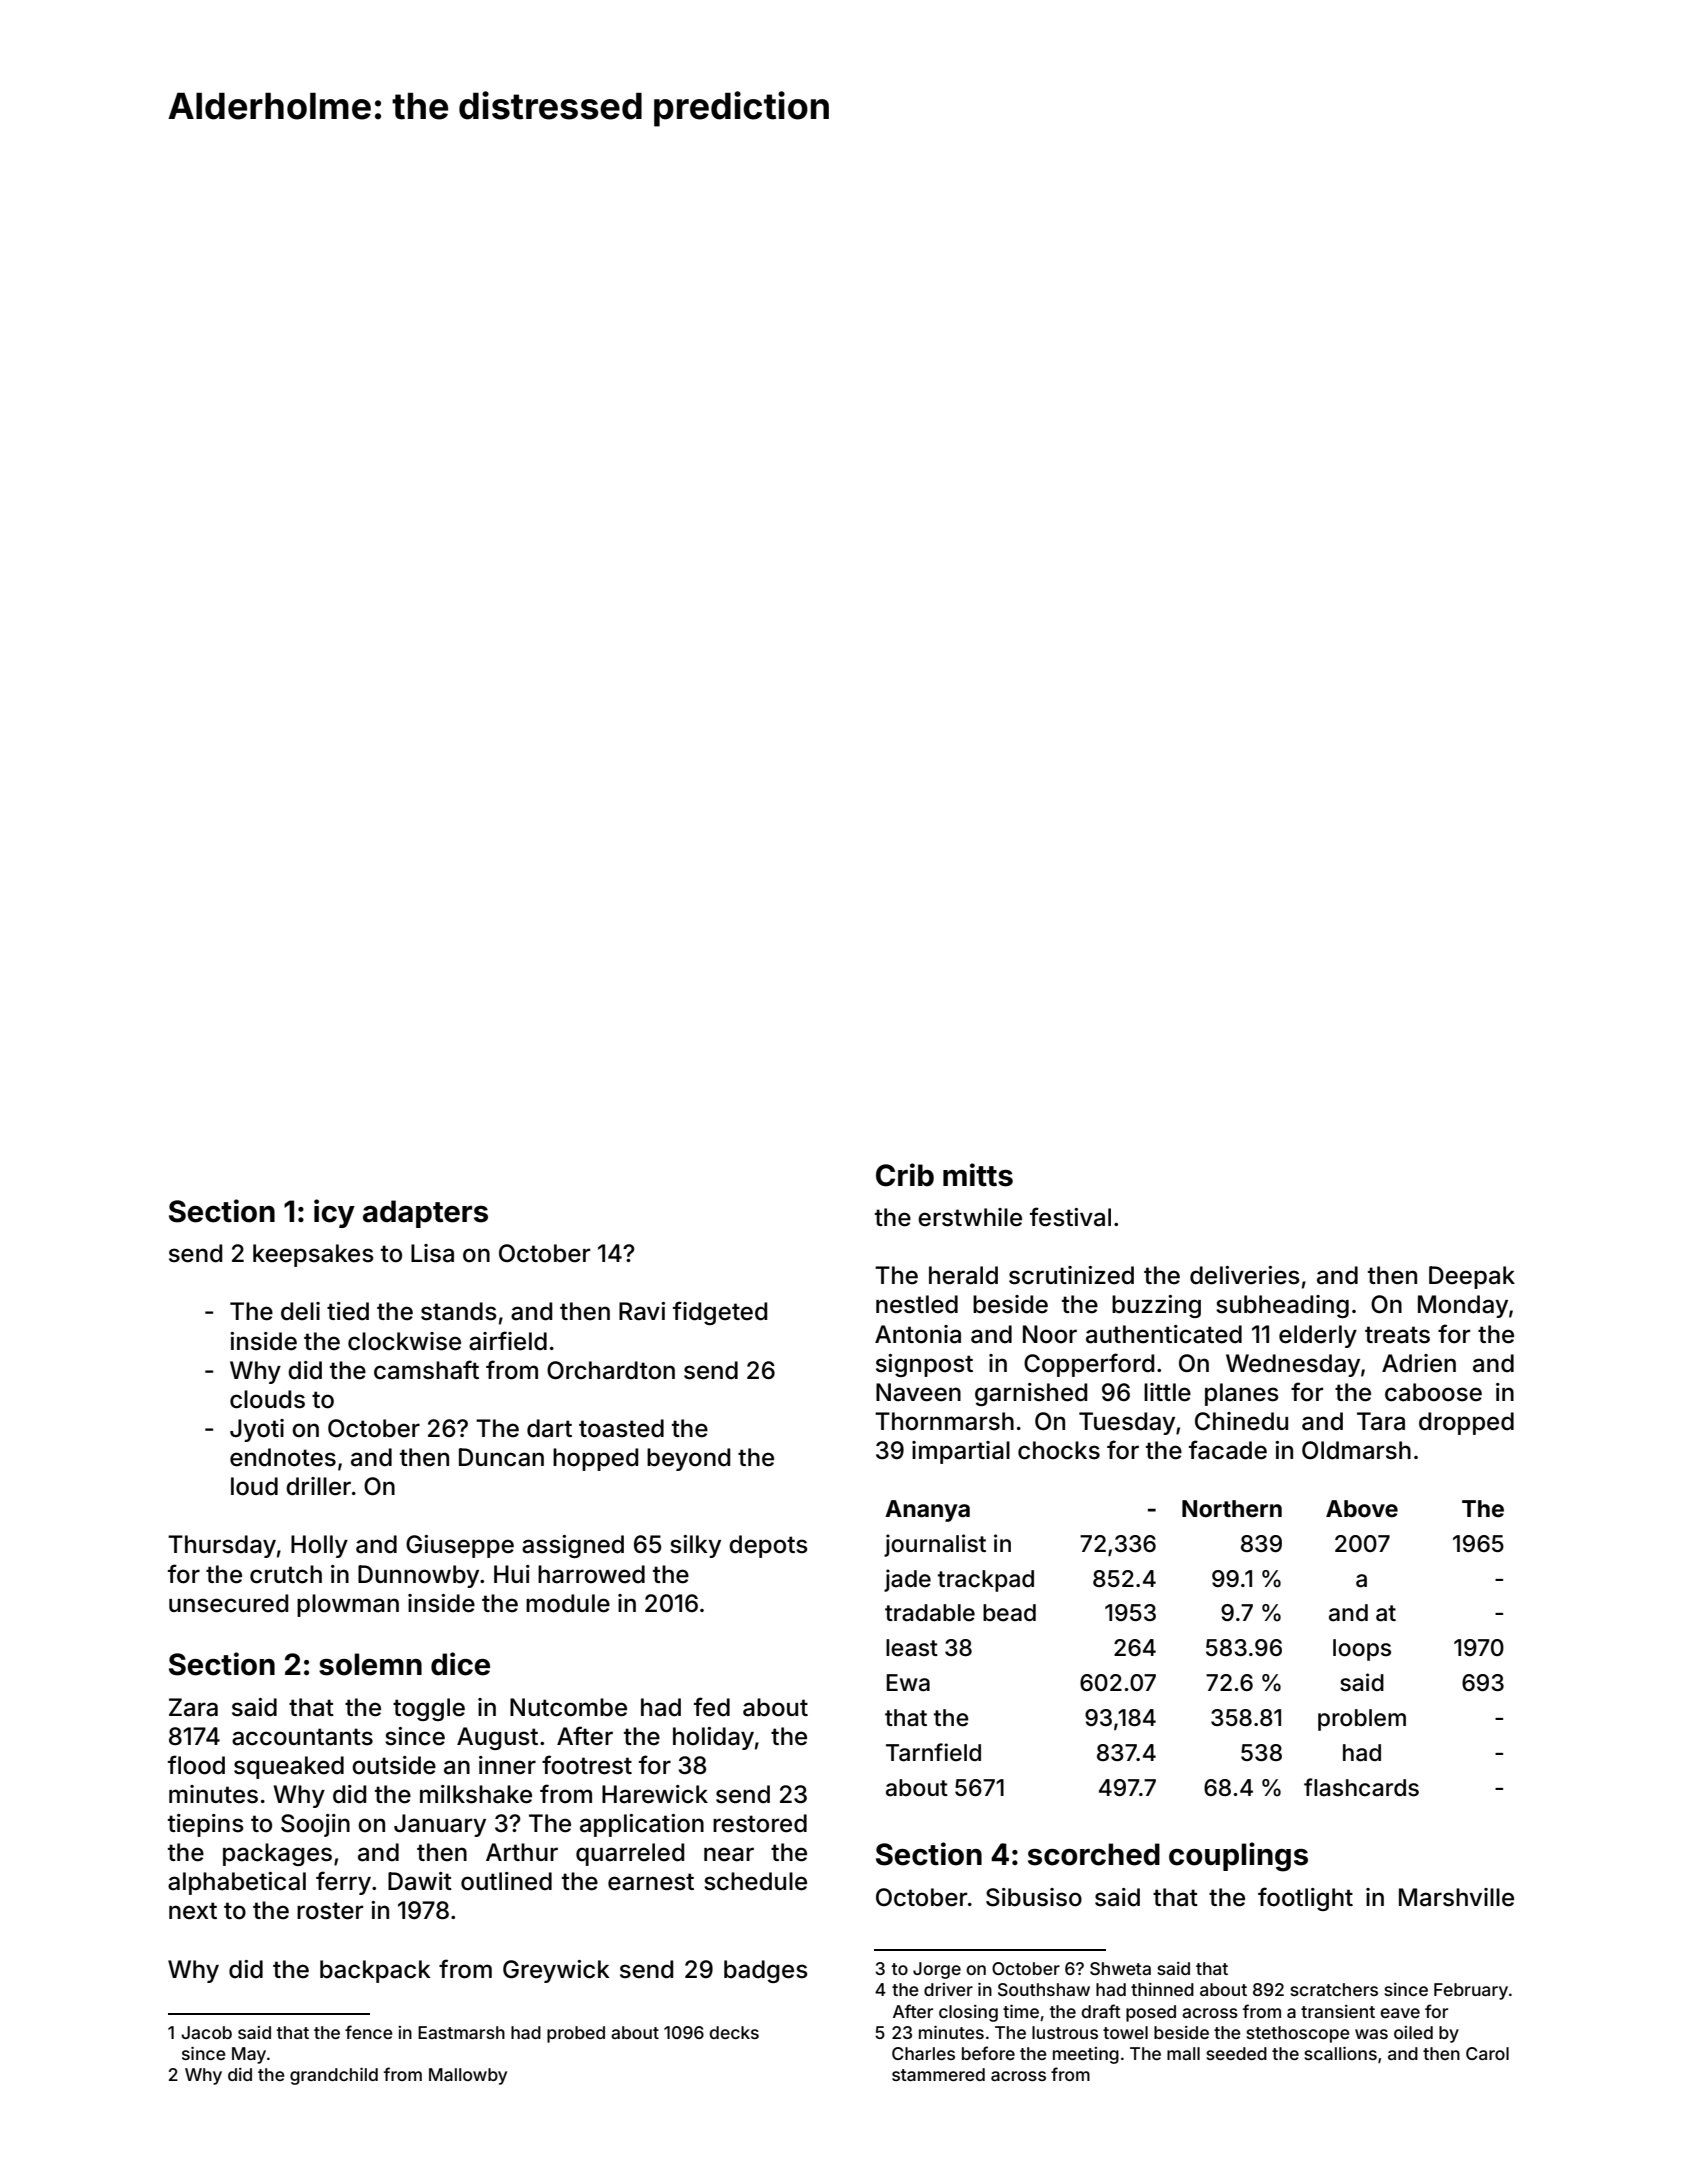 This screenshot has width=1683, height=2178. Describe the element at coordinates (1236, 2053) in the screenshot. I see `seeded` at that location.
